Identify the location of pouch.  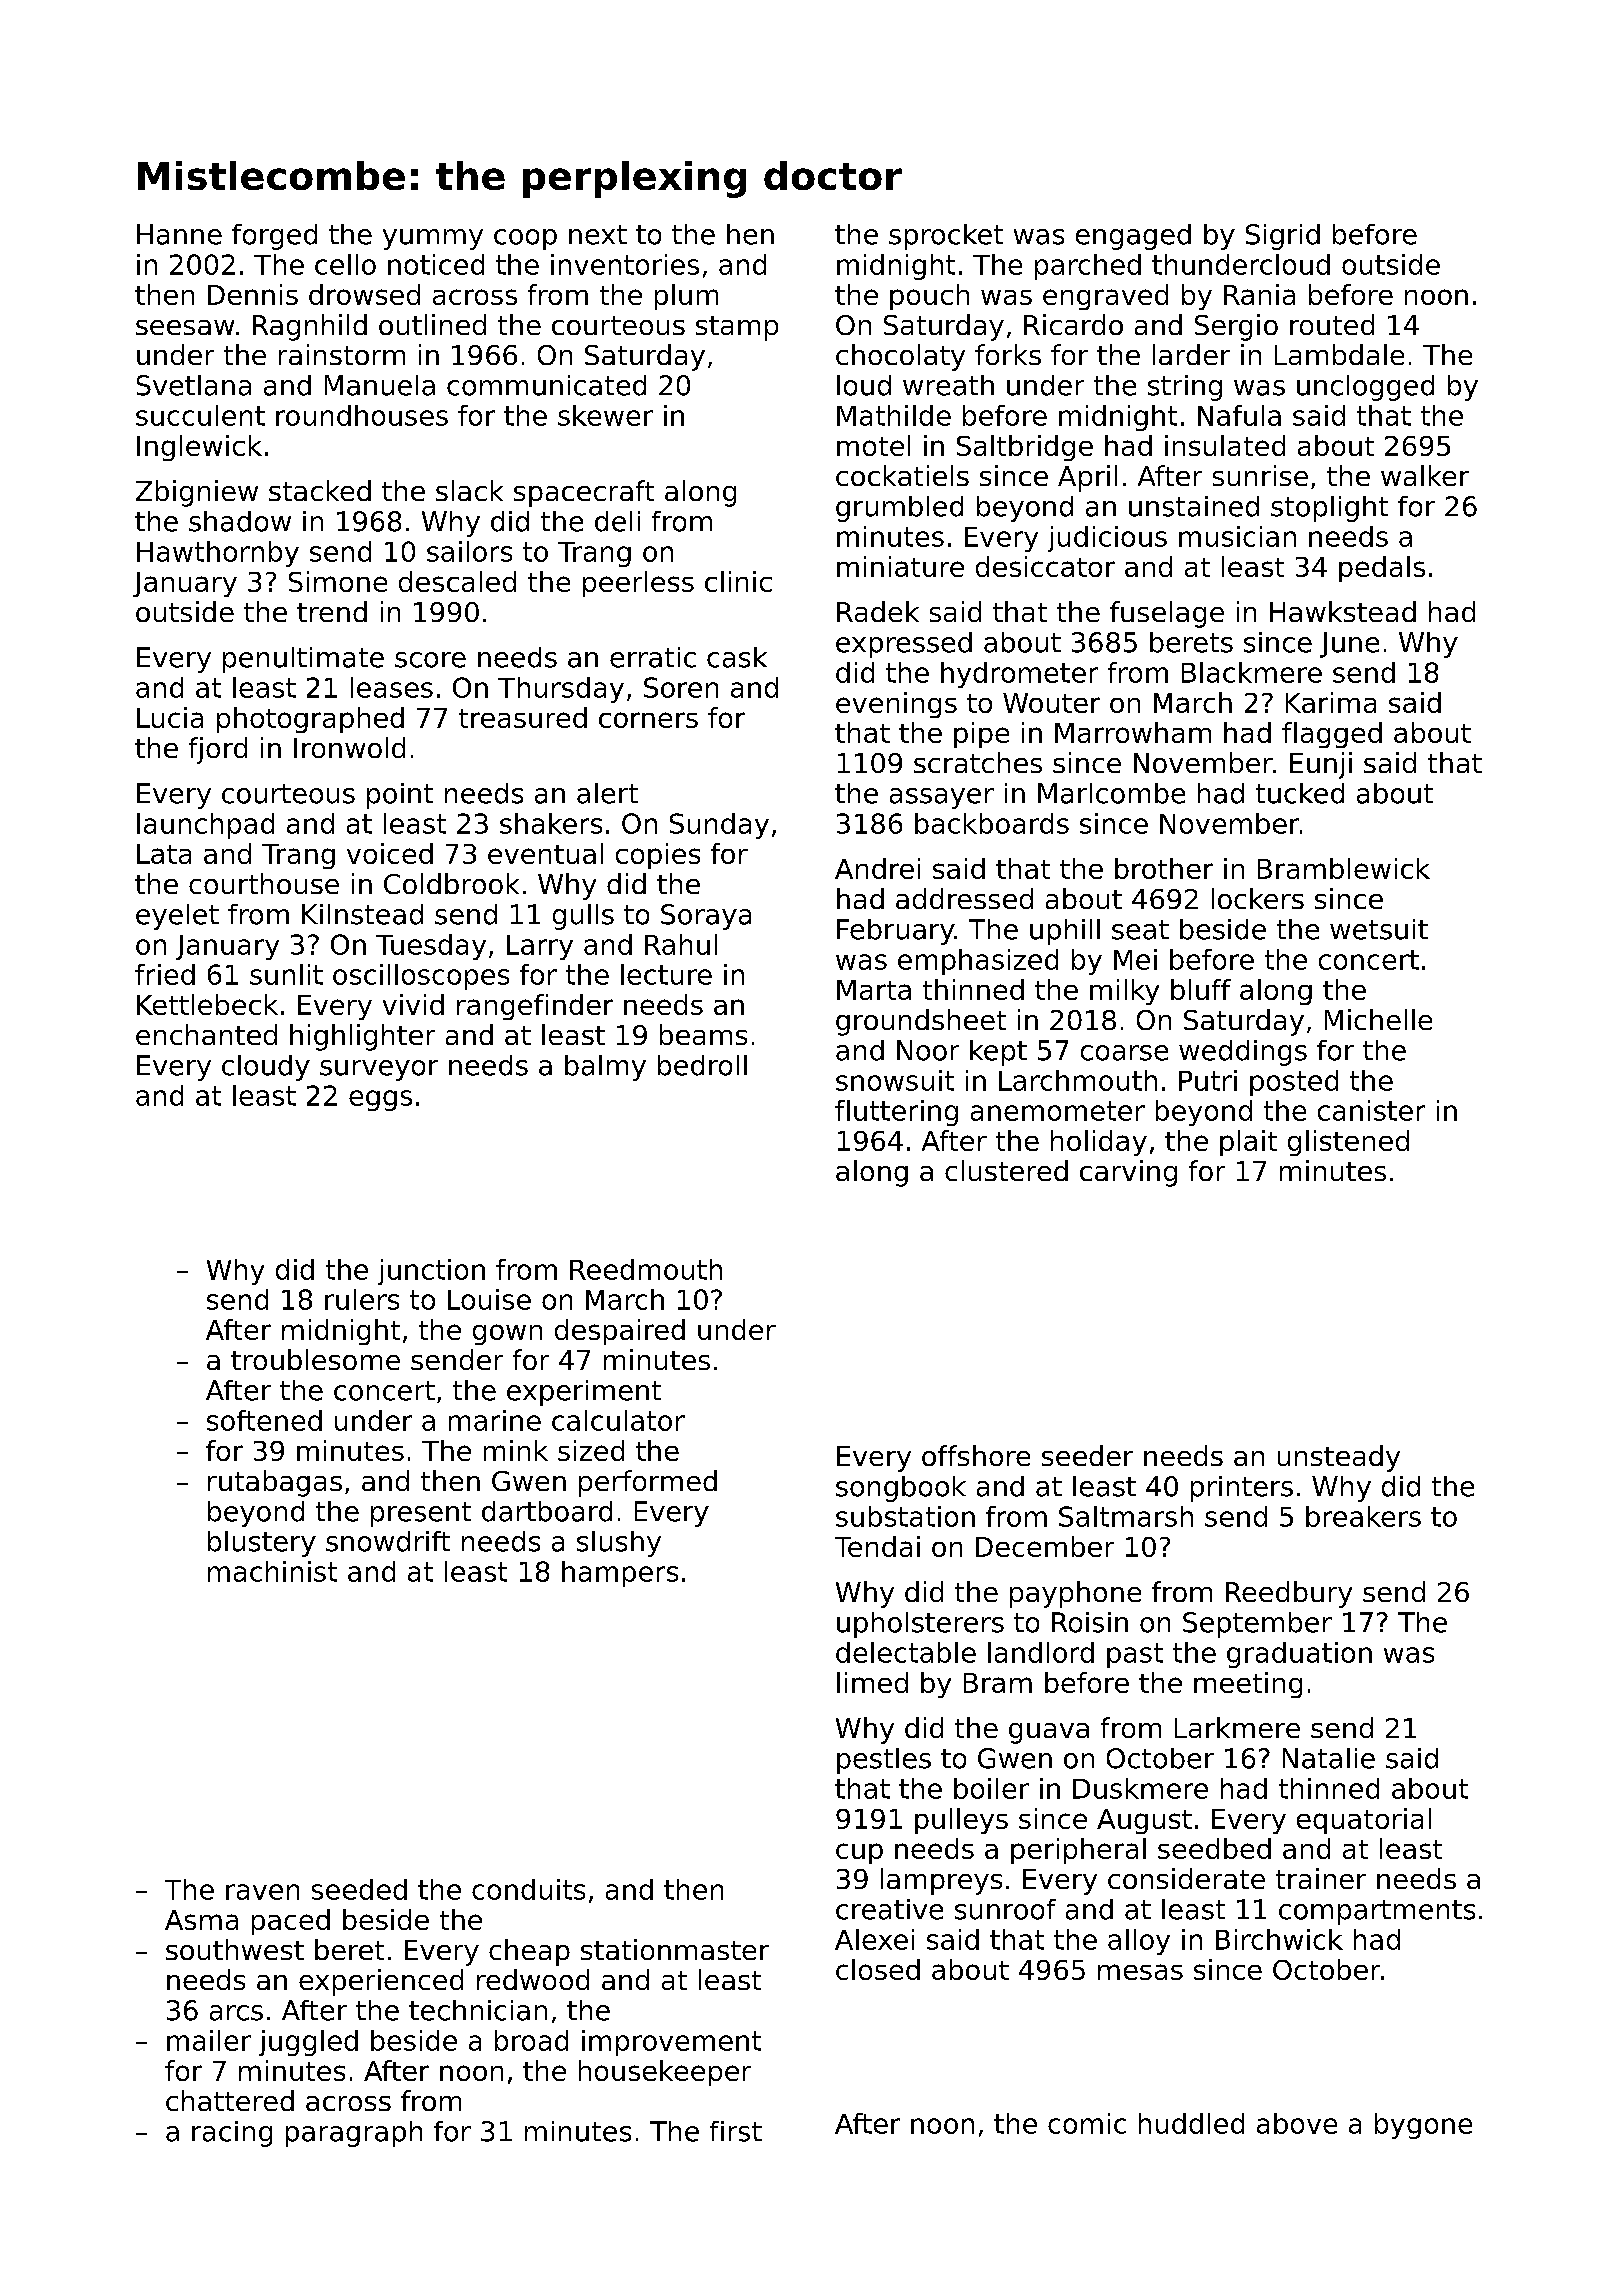
(929, 297).
